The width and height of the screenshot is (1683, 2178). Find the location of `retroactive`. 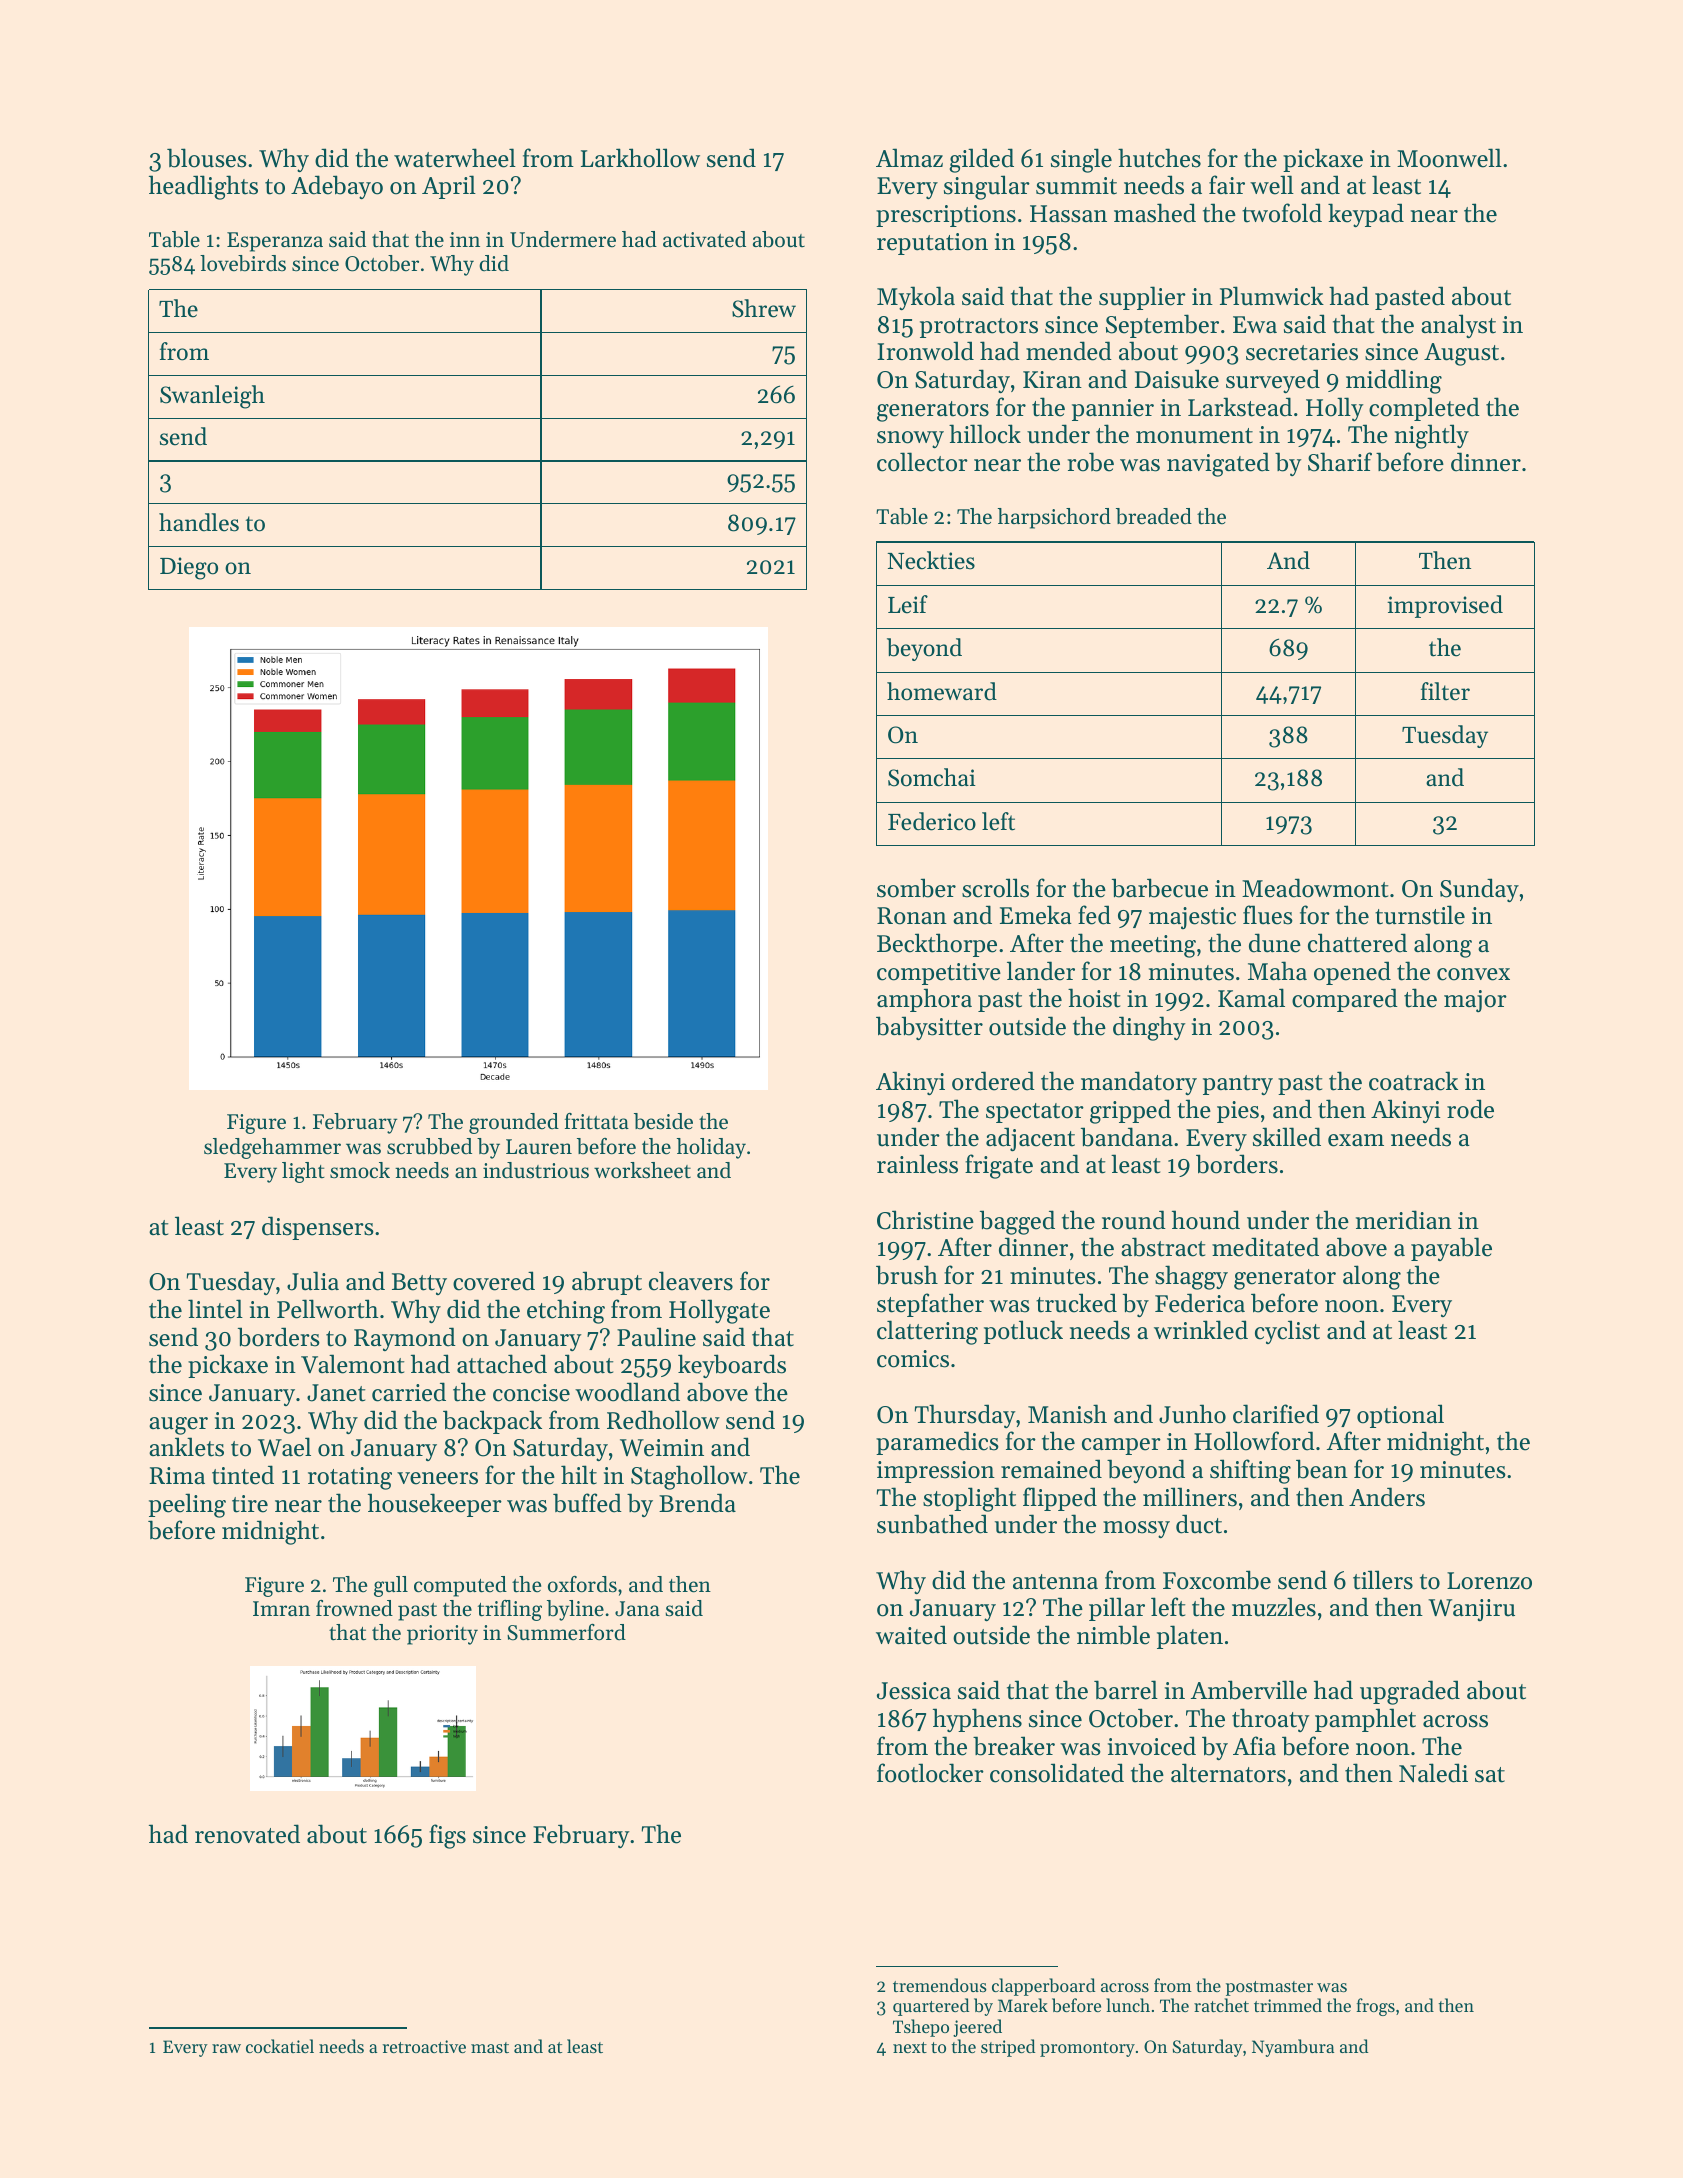

retroactive is located at coordinates (424, 2046).
